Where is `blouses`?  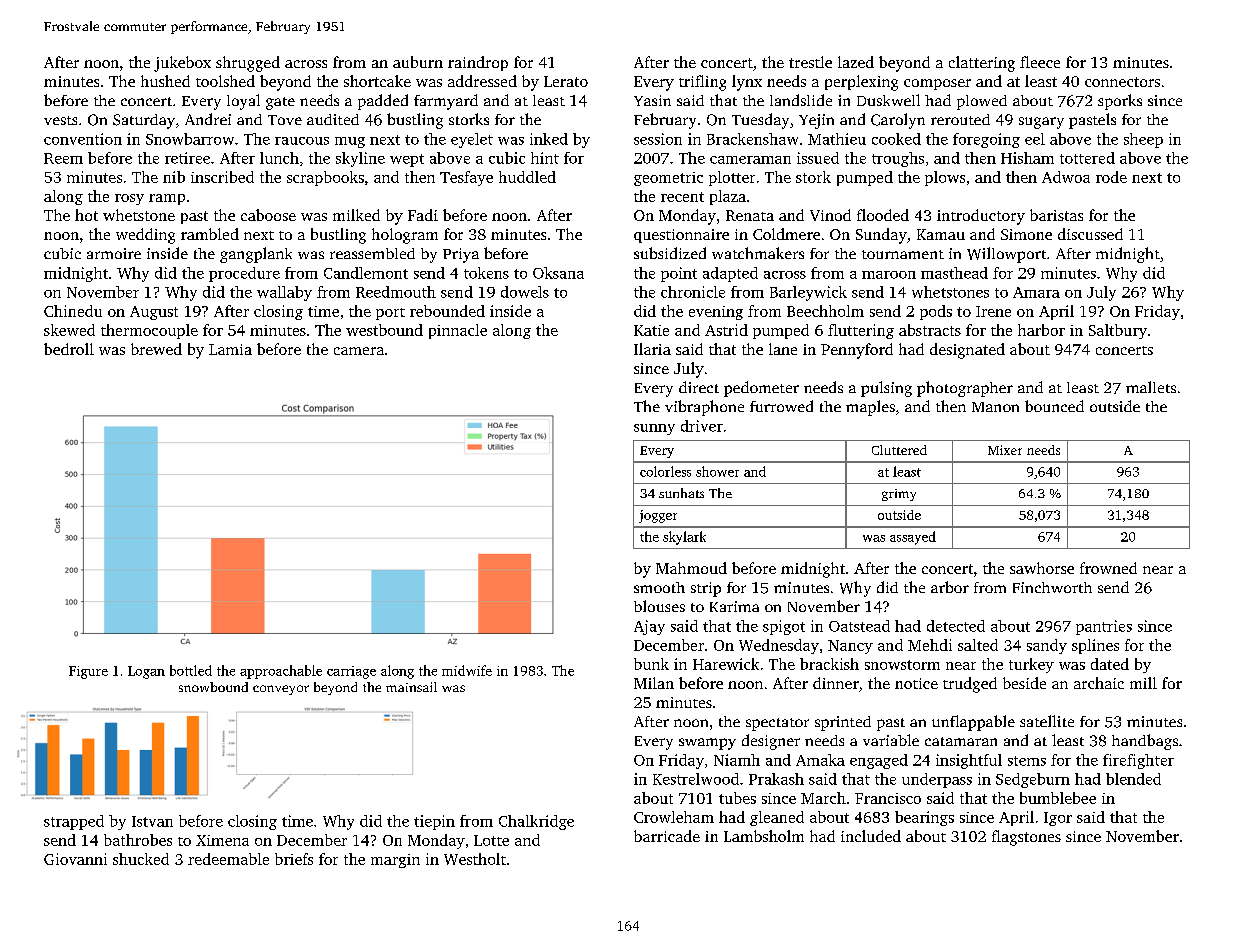 blouses is located at coordinates (659, 606).
